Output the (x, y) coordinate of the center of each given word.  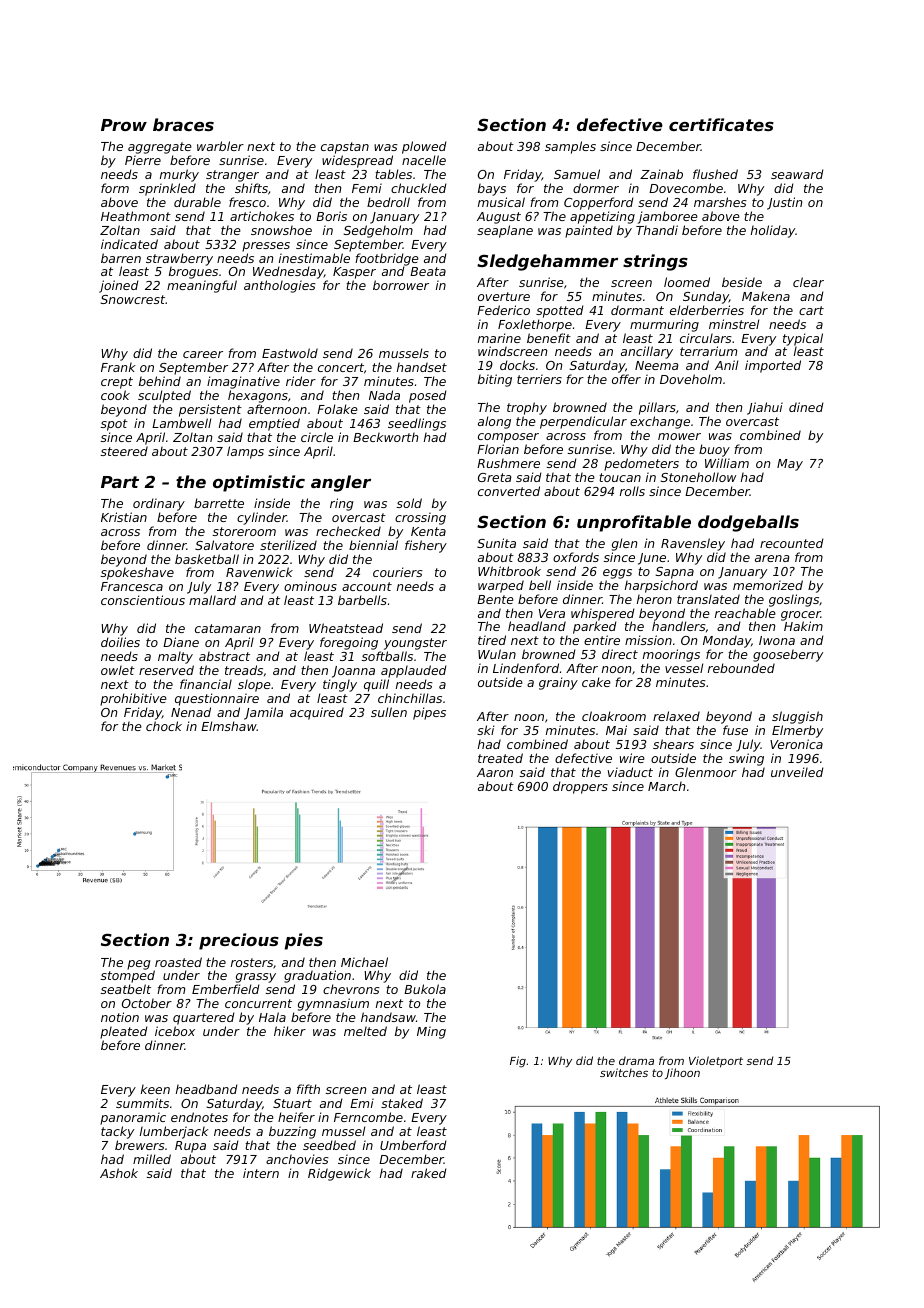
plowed (424, 147)
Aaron (495, 772)
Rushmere (508, 463)
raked (429, 1173)
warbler (220, 146)
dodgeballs (748, 523)
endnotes (199, 1117)
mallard (212, 600)
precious (239, 941)
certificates (721, 124)
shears (673, 744)
